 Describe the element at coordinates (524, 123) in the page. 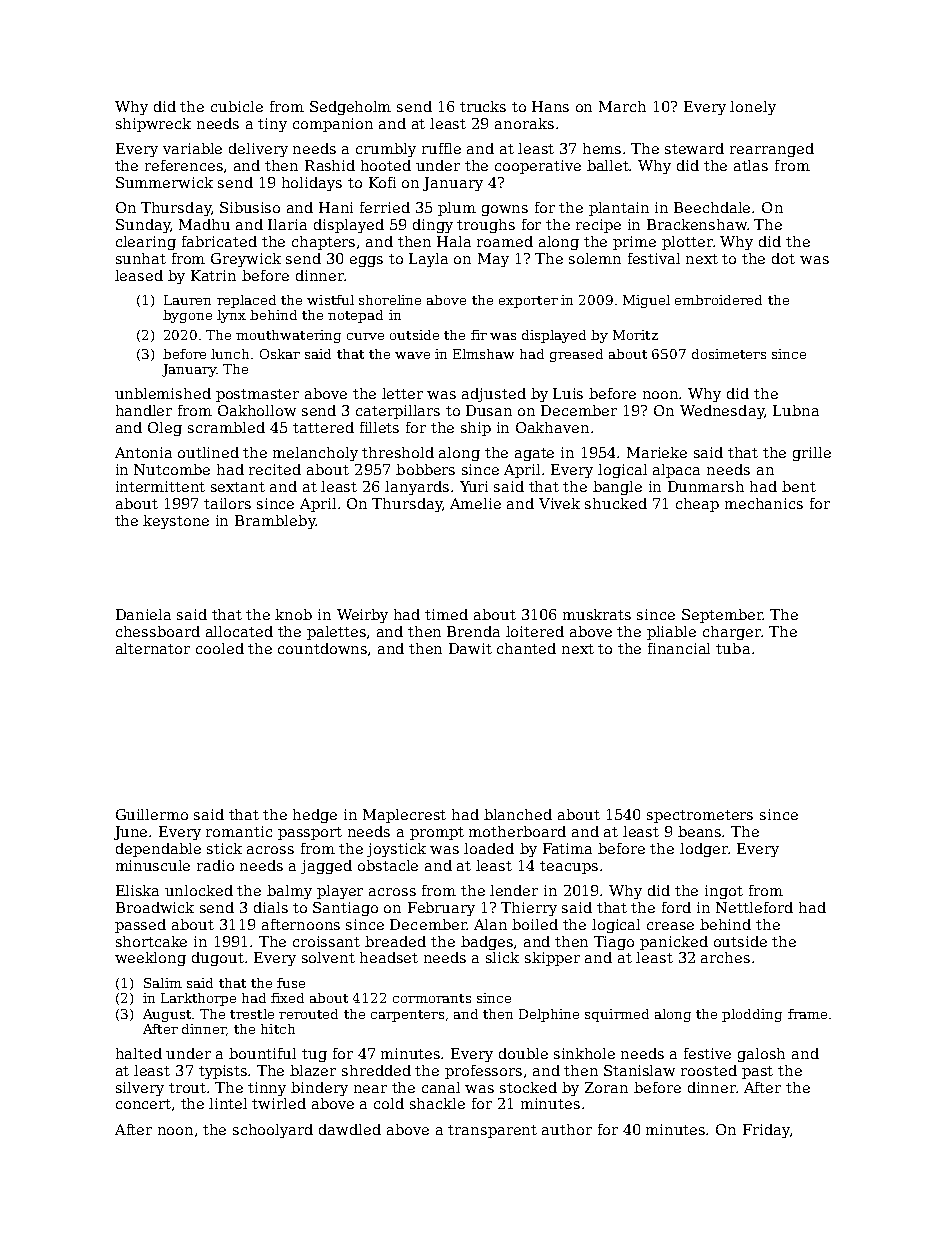

I see `anoraks` at that location.
